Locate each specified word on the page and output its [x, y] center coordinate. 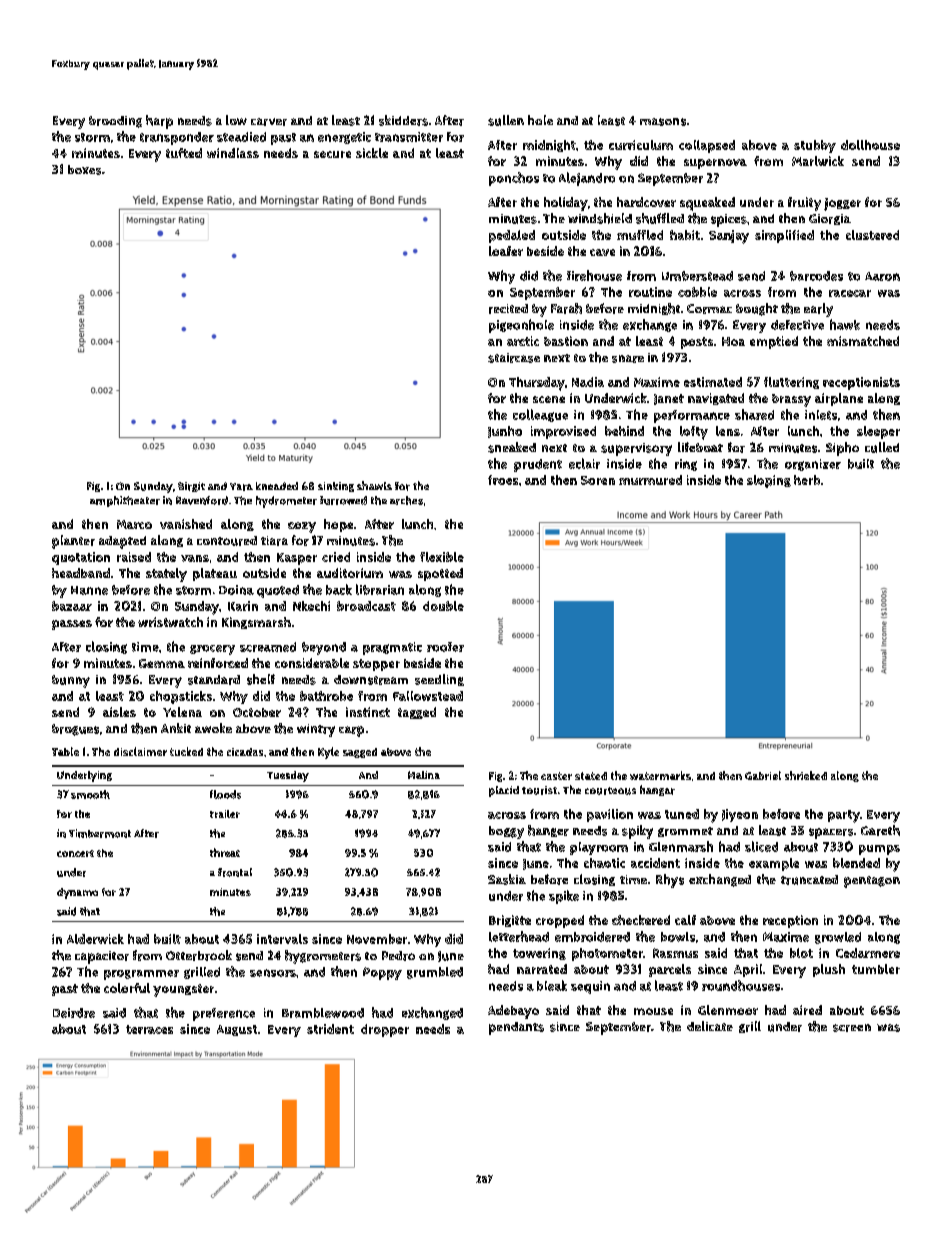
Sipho [842, 449]
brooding [115, 122]
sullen [506, 120]
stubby [815, 146]
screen [852, 1028]
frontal [235, 872]
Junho [505, 432]
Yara [241, 487]
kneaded [277, 486]
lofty [694, 433]
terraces [149, 1029]
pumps [879, 850]
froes [503, 480]
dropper [385, 1030]
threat [225, 852]
